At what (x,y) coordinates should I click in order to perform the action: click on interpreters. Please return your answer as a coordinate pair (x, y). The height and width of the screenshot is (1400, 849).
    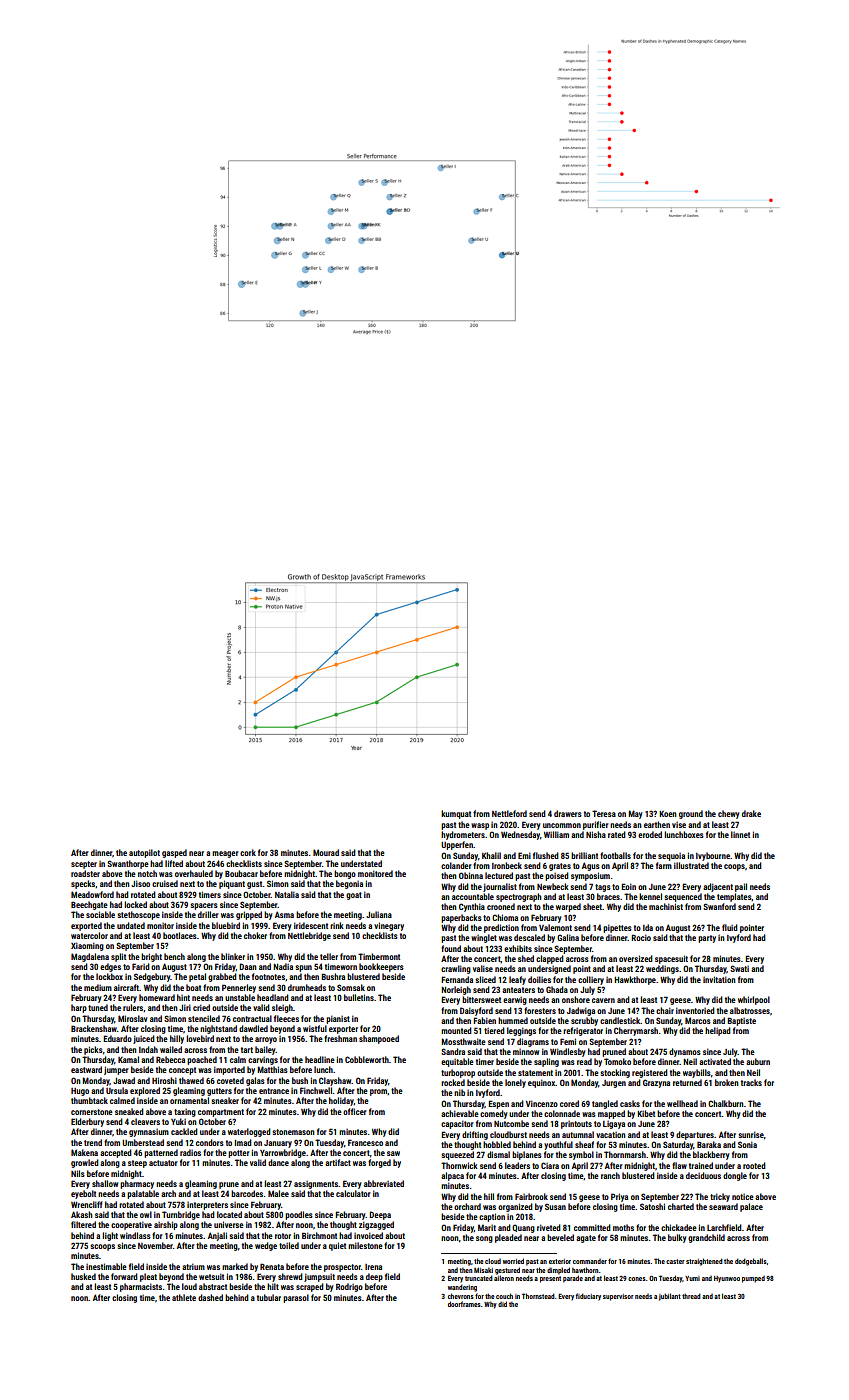
    Looking at the image, I should click on (207, 1206).
